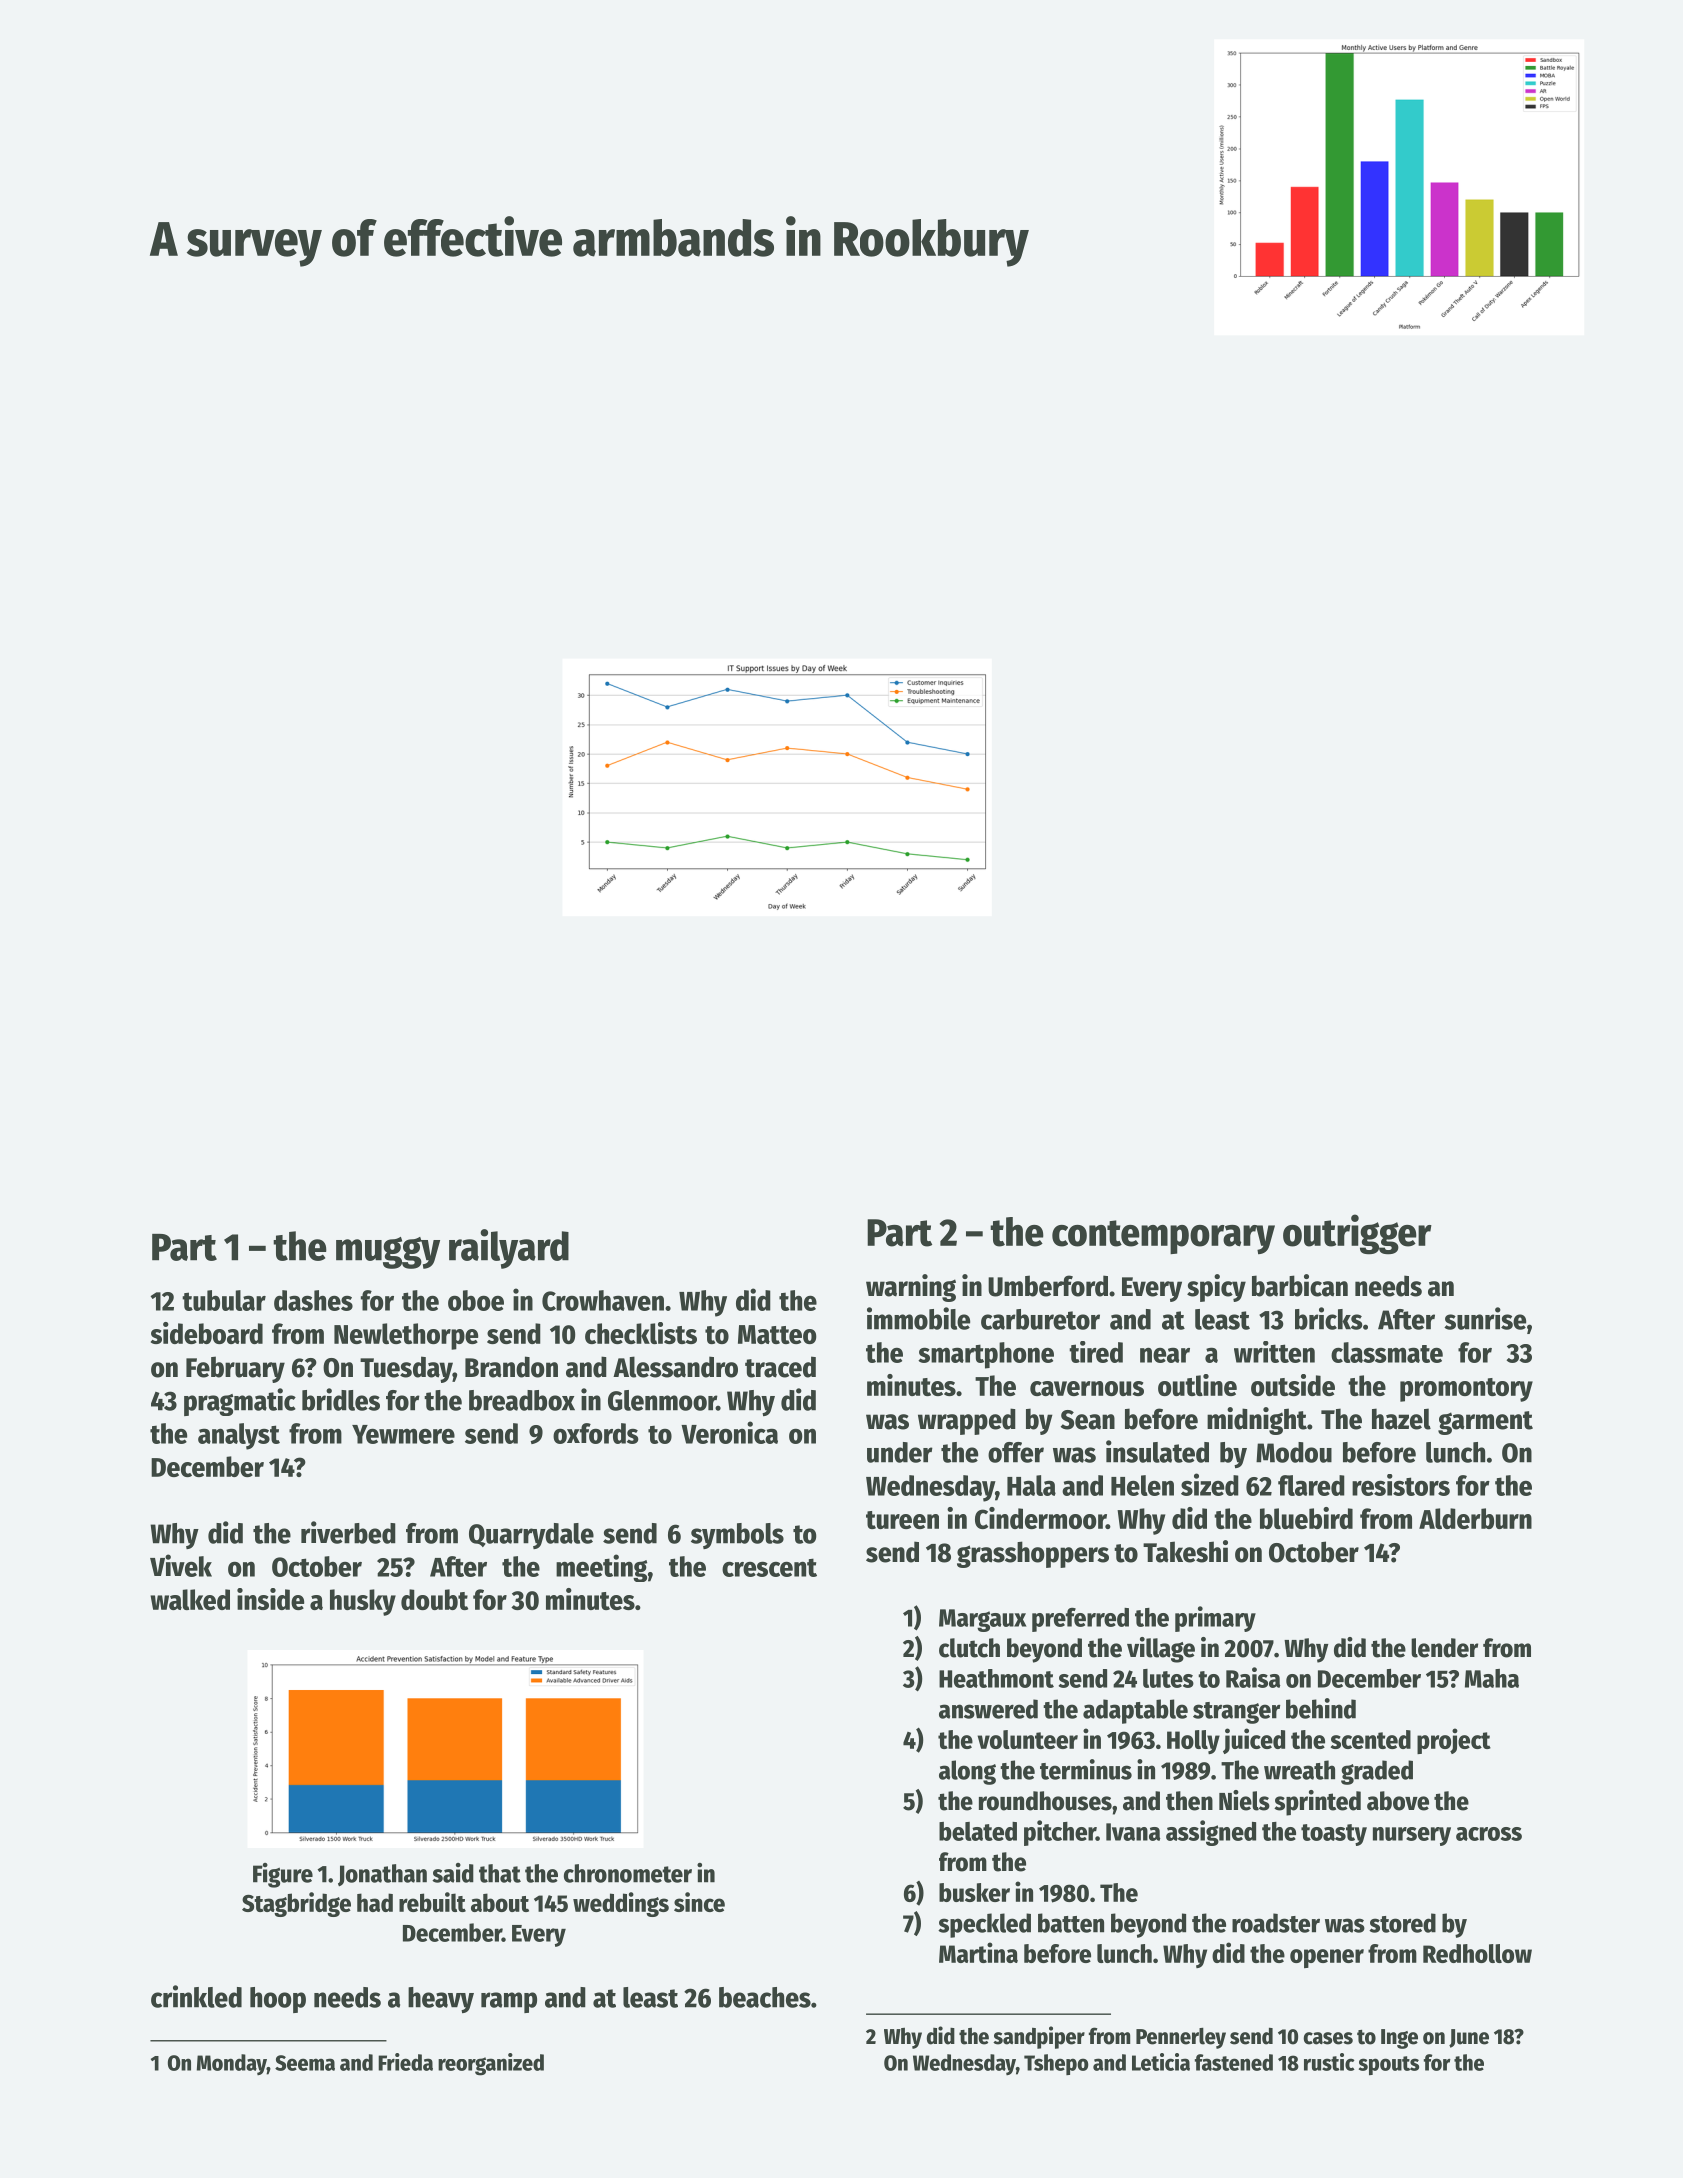 Image resolution: width=1683 pixels, height=2178 pixels. What do you see at coordinates (1357, 1234) in the screenshot?
I see `outrigger` at bounding box center [1357, 1234].
